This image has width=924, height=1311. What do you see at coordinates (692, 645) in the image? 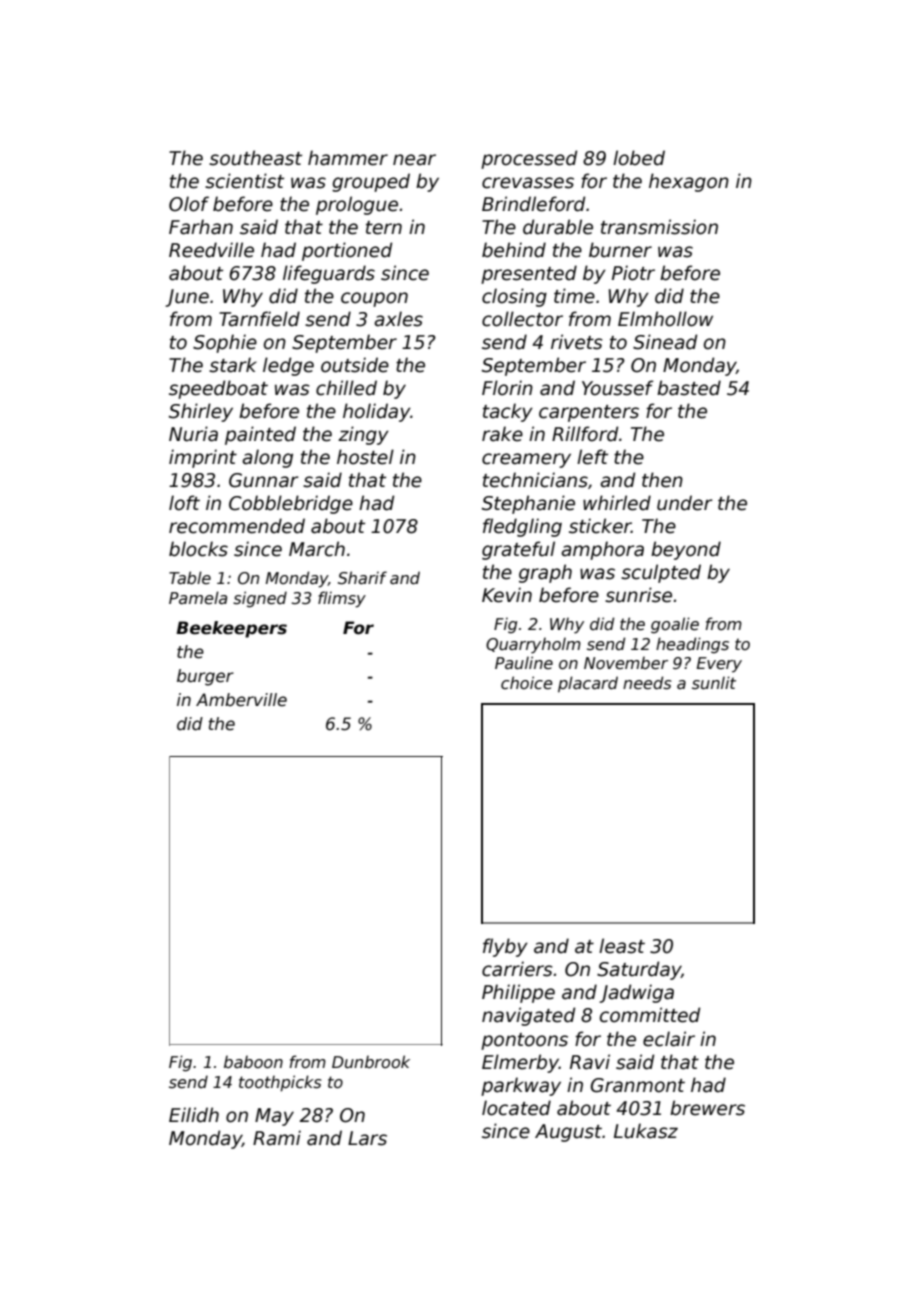
I see `headings` at bounding box center [692, 645].
